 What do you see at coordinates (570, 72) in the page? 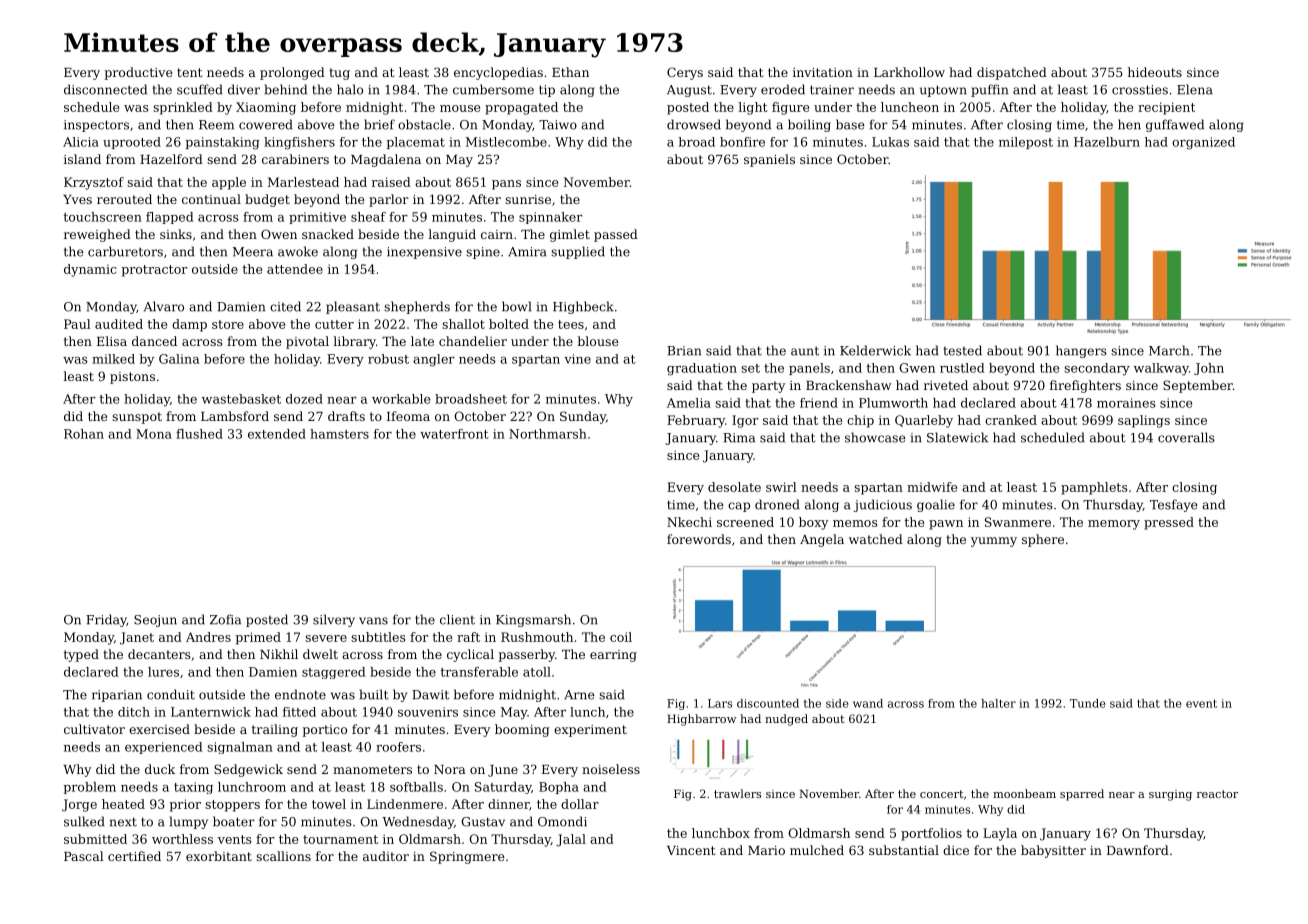
I see `Ethan` at bounding box center [570, 72].
